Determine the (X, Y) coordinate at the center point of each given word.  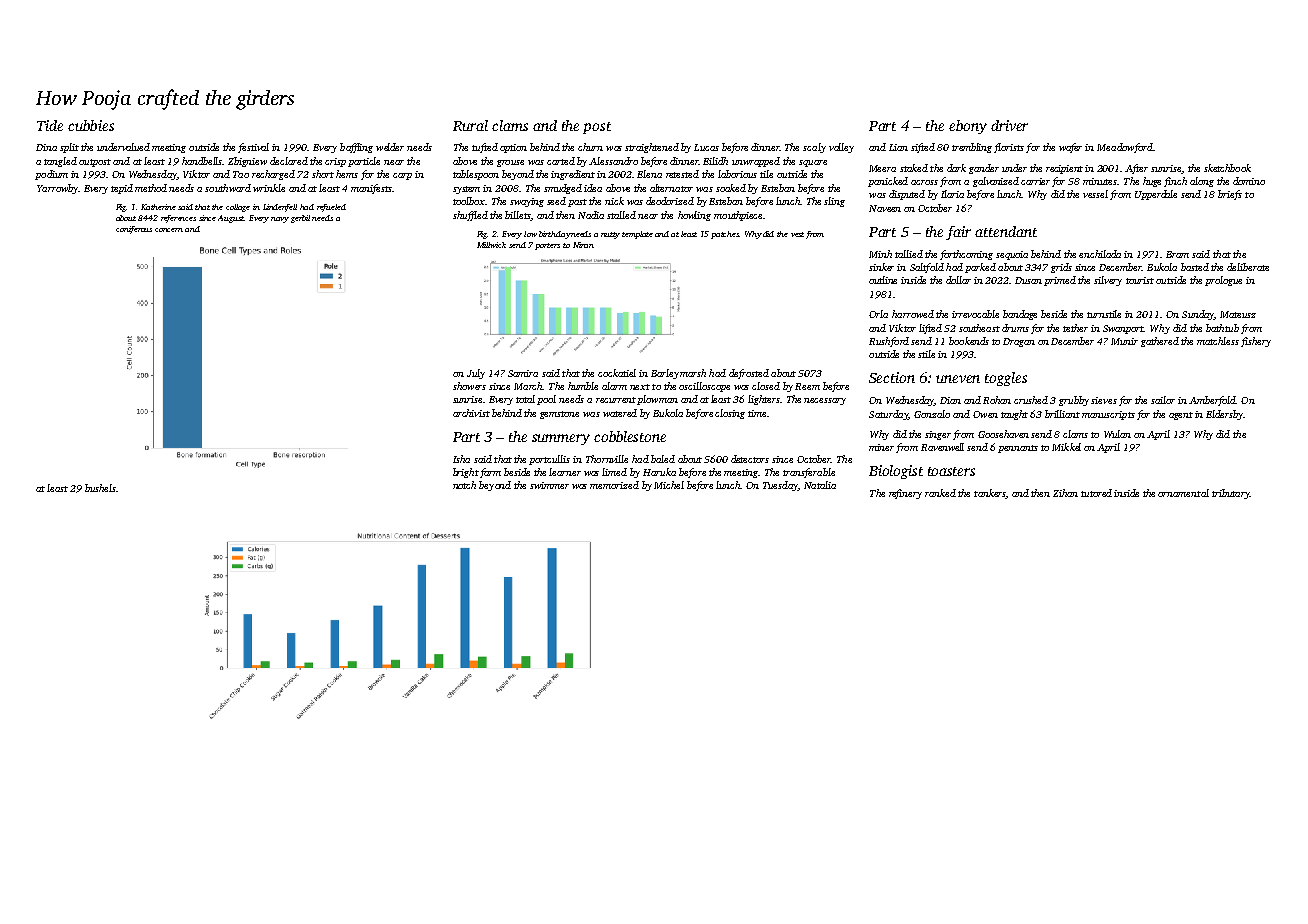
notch (464, 485)
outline (883, 280)
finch (1175, 182)
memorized (614, 485)
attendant (1006, 231)
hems (347, 174)
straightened (652, 148)
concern (169, 230)
